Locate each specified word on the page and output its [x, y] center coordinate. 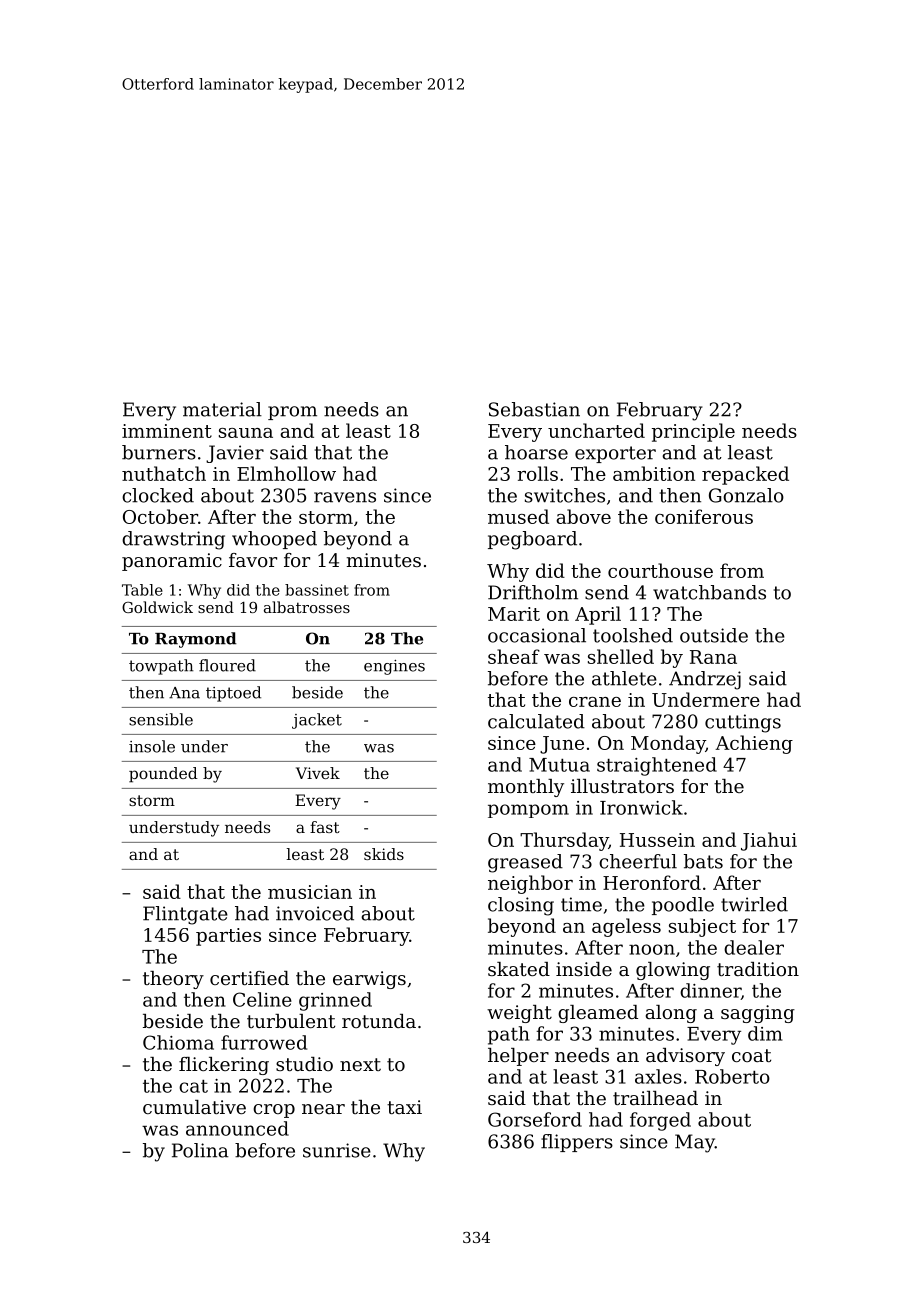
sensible [161, 719]
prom [292, 413]
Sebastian [534, 409]
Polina [200, 1150]
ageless [626, 927]
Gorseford [535, 1119]
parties [228, 937]
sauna [246, 433]
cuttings [743, 723]
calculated [536, 721]
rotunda [379, 1021]
